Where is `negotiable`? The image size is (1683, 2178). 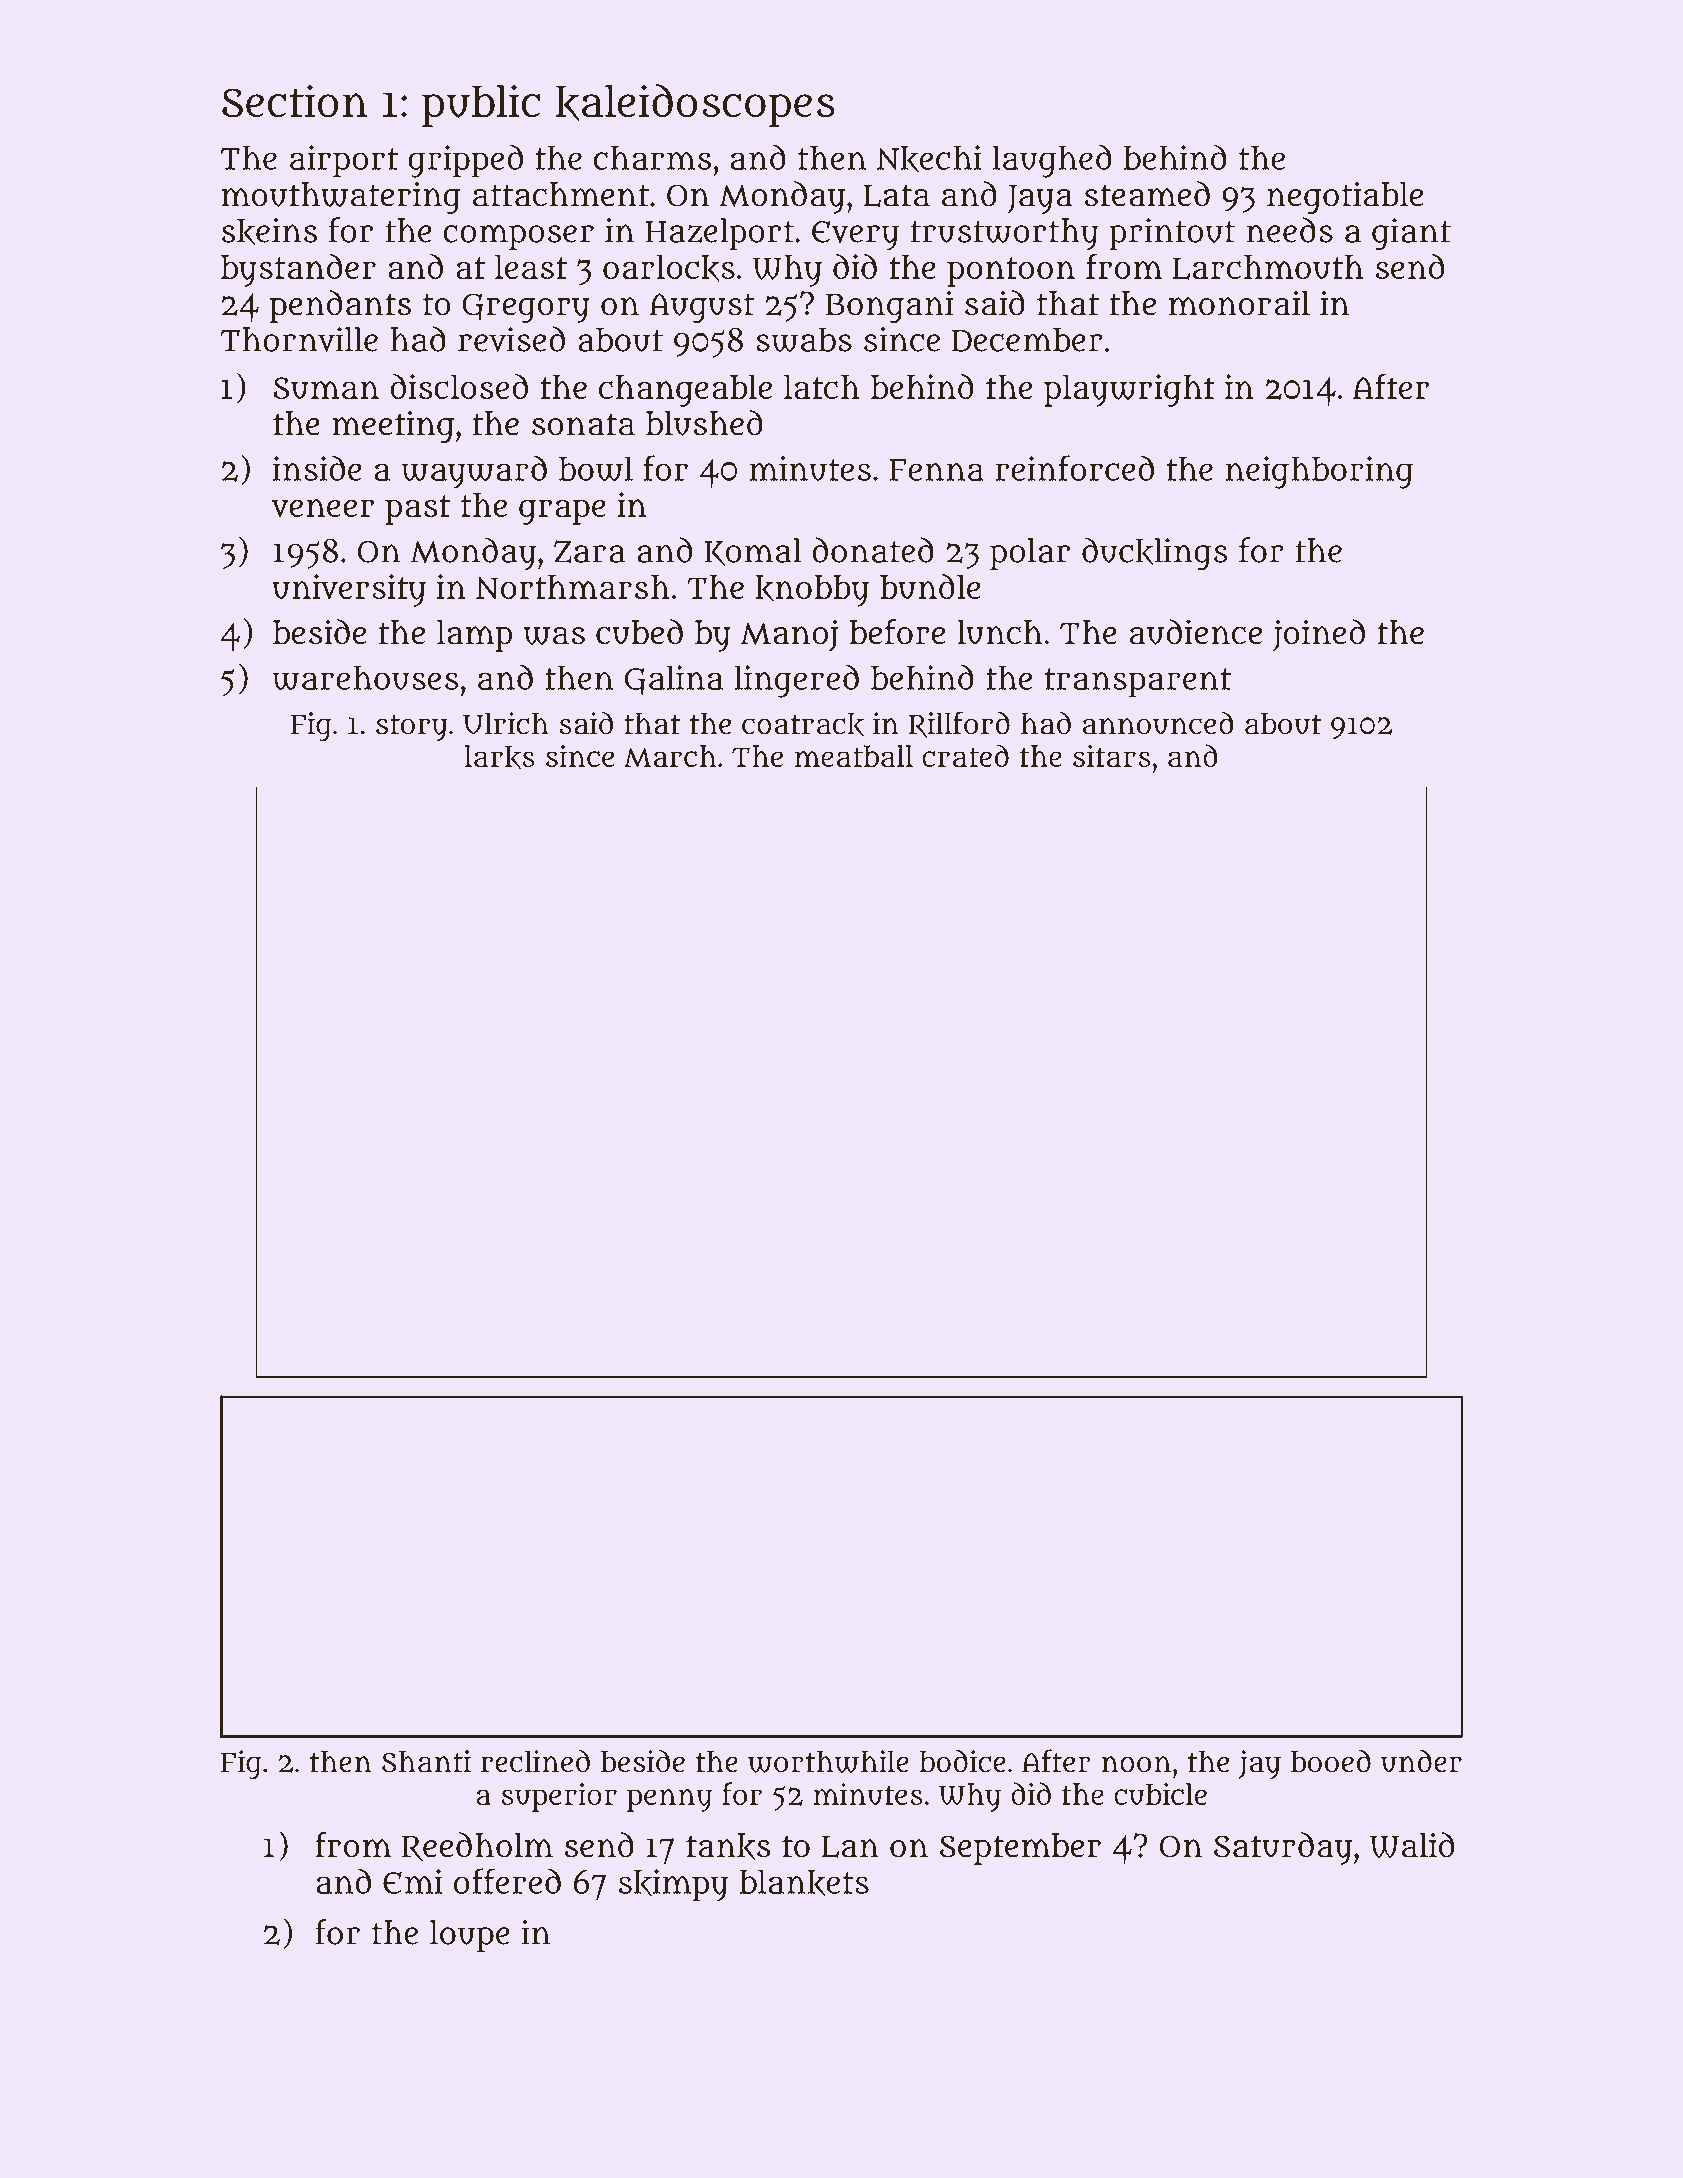
negotiable is located at coordinates (1345, 198).
